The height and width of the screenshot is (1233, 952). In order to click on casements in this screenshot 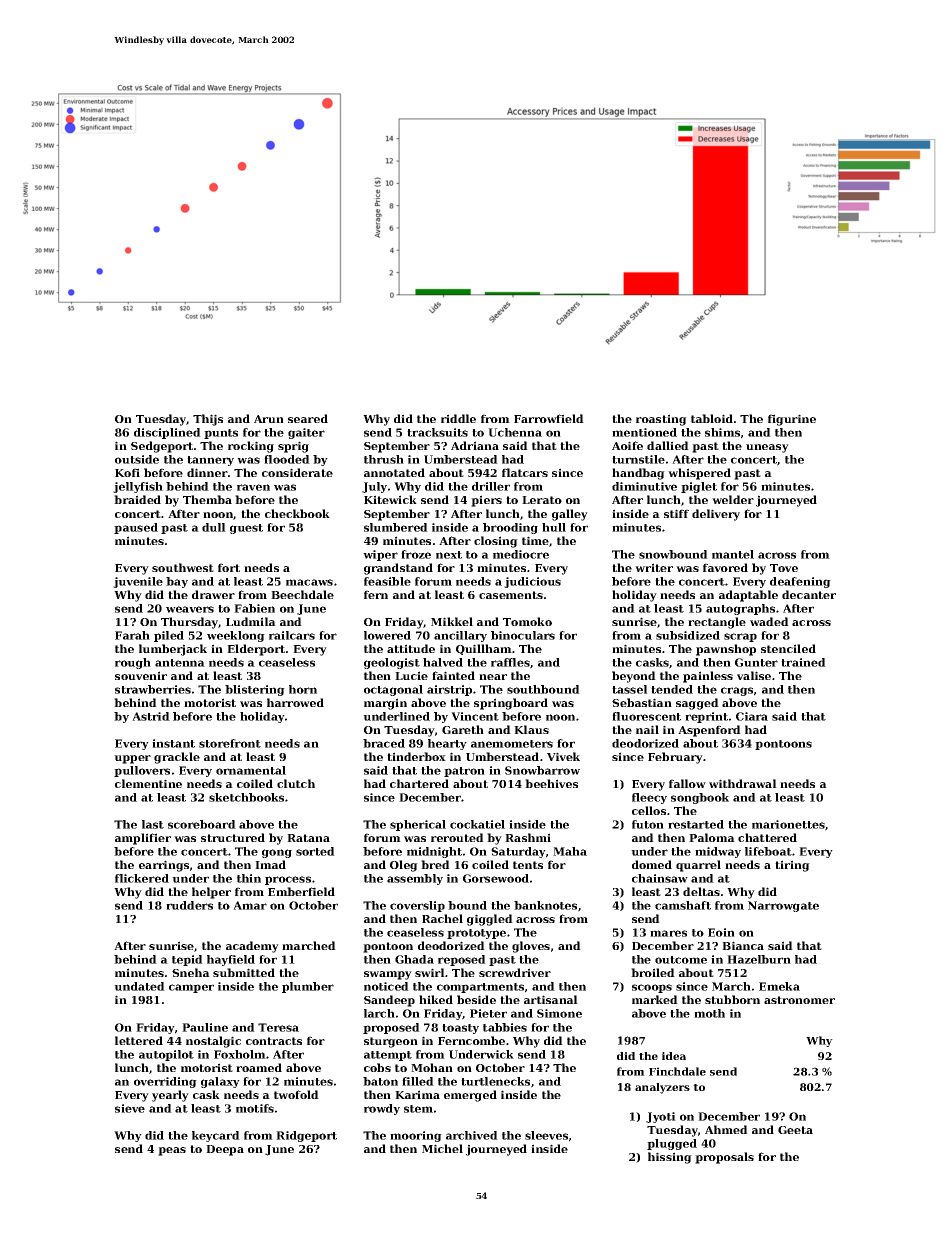, I will do `click(511, 595)`.
